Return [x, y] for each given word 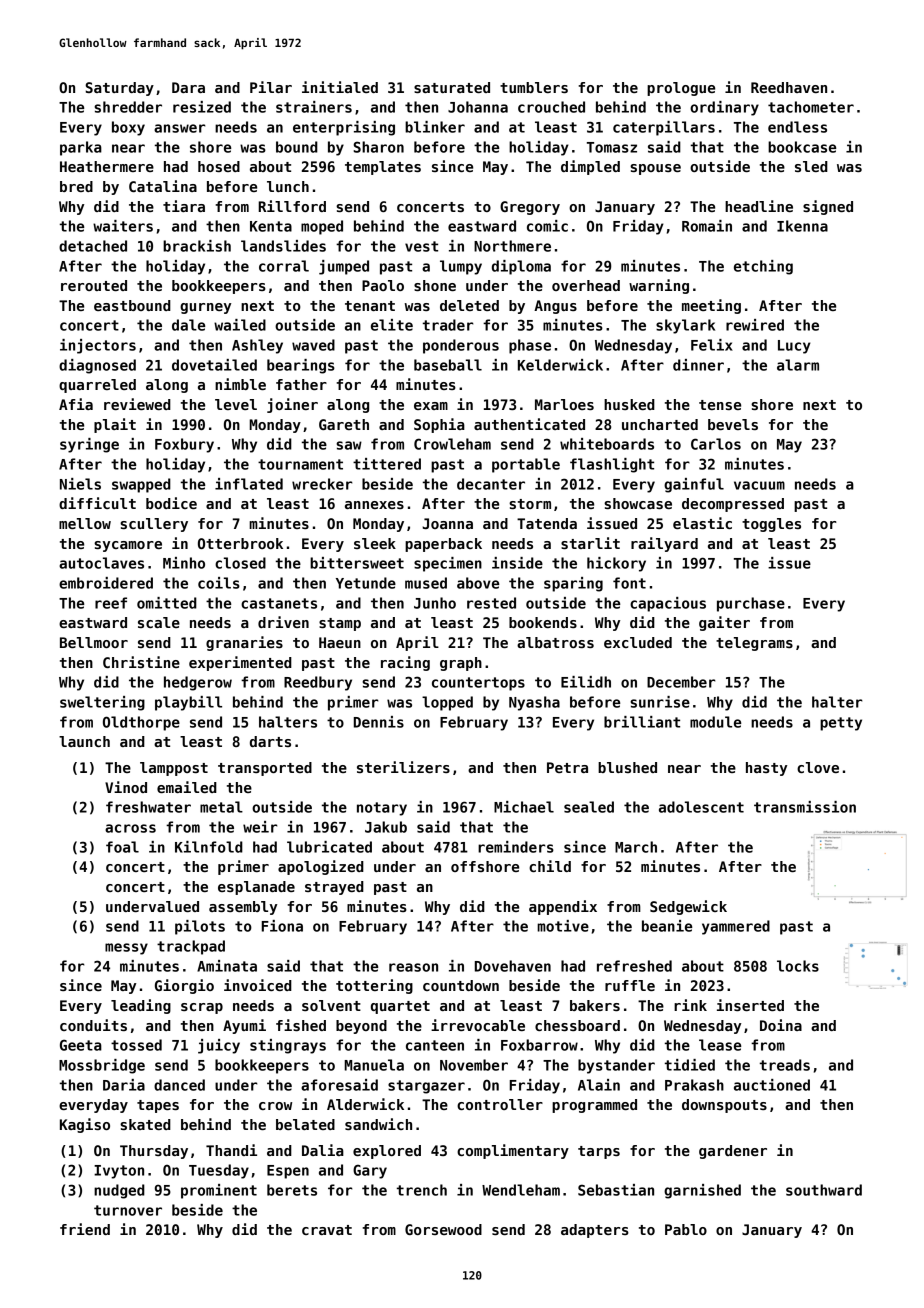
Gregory [530, 208]
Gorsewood [443, 1229]
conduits [93, 1025]
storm [530, 504]
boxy [128, 128]
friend [85, 1229]
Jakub [386, 827]
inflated [249, 484]
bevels [733, 424]
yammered [736, 927]
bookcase [802, 147]
